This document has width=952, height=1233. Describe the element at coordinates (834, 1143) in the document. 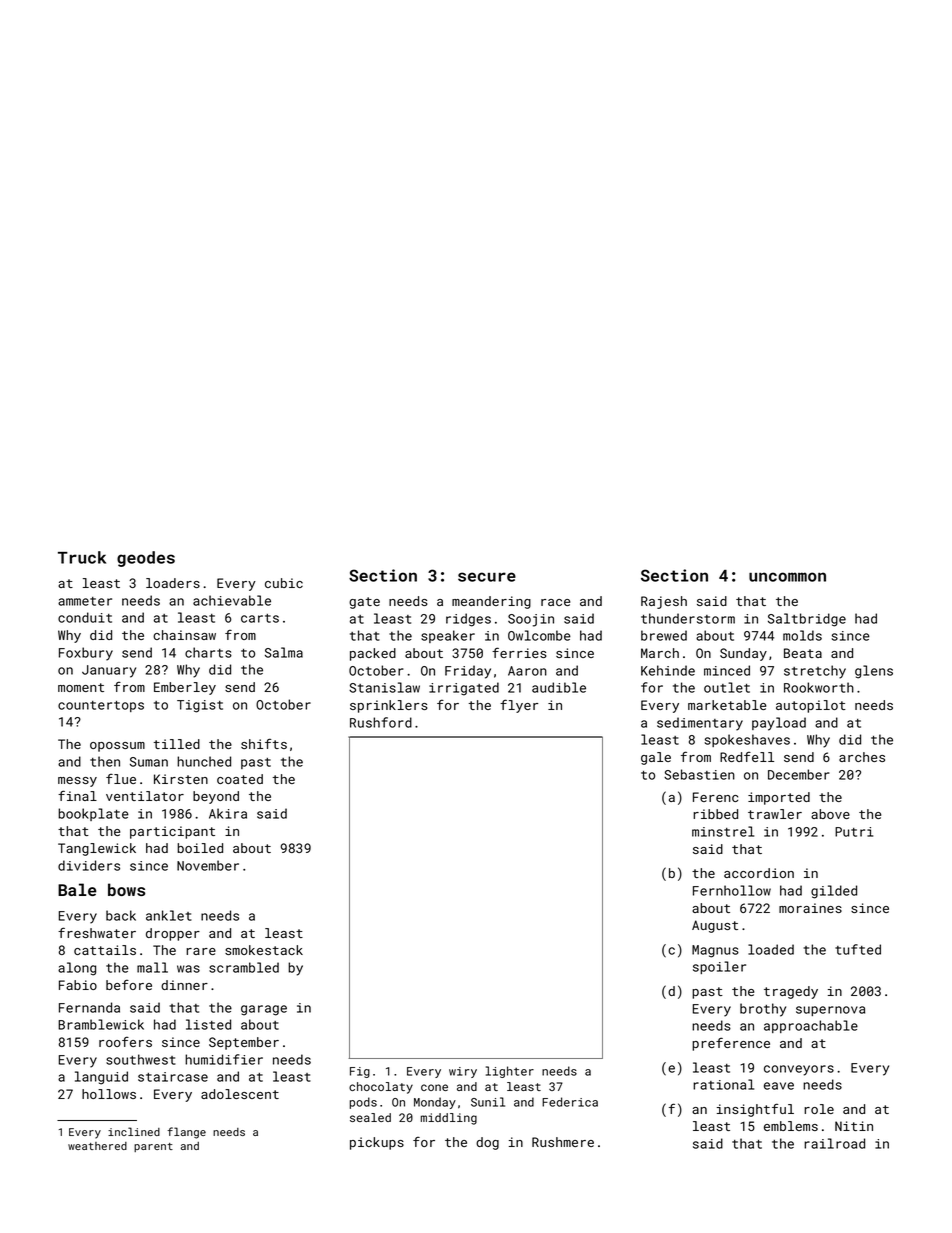

I see `railroad` at that location.
